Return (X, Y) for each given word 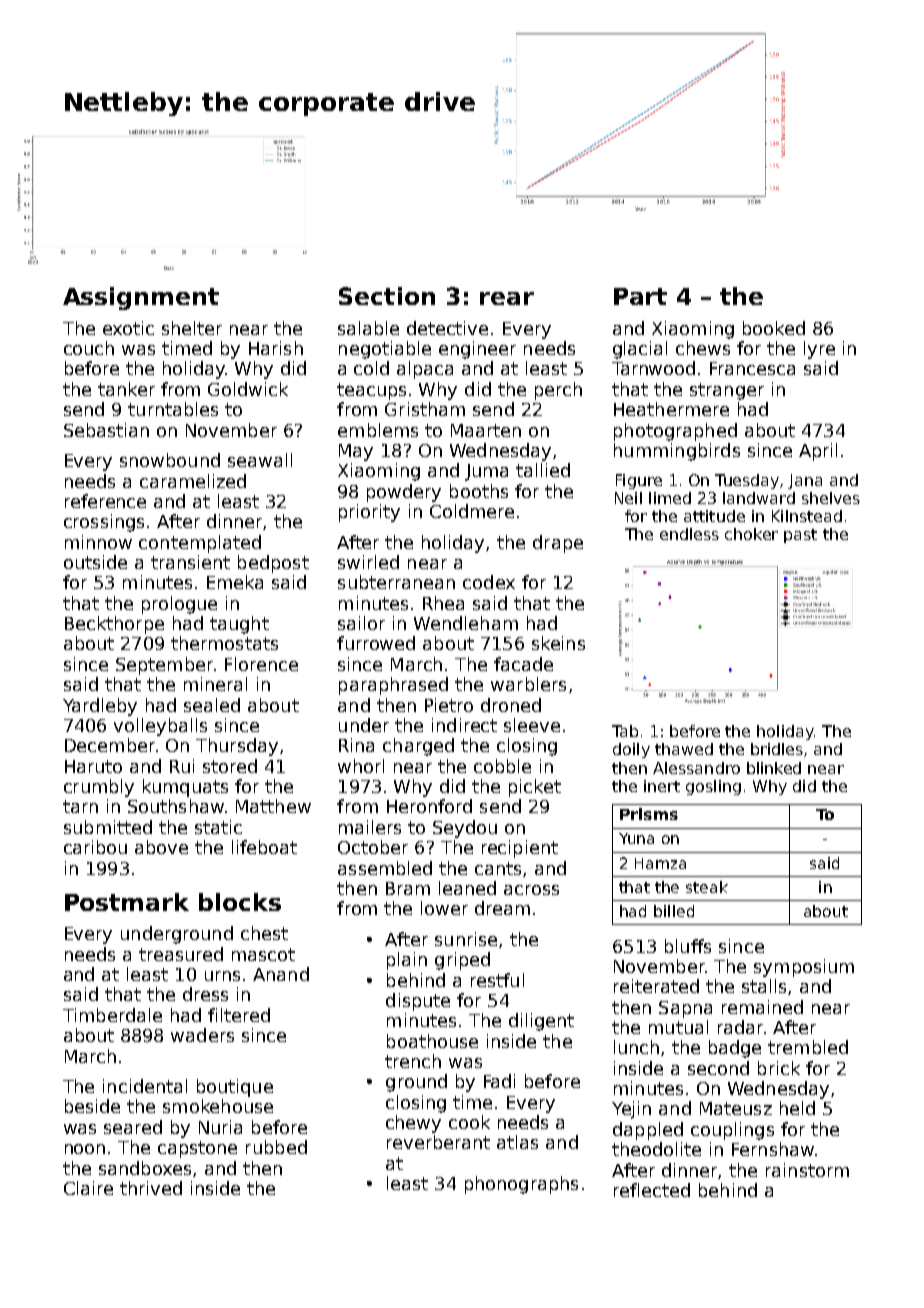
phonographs (521, 1185)
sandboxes (145, 1168)
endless (689, 534)
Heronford (429, 806)
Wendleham (466, 623)
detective (447, 328)
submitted (108, 827)
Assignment (141, 298)
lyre (819, 350)
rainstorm (807, 1170)
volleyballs (160, 727)
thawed (684, 749)
